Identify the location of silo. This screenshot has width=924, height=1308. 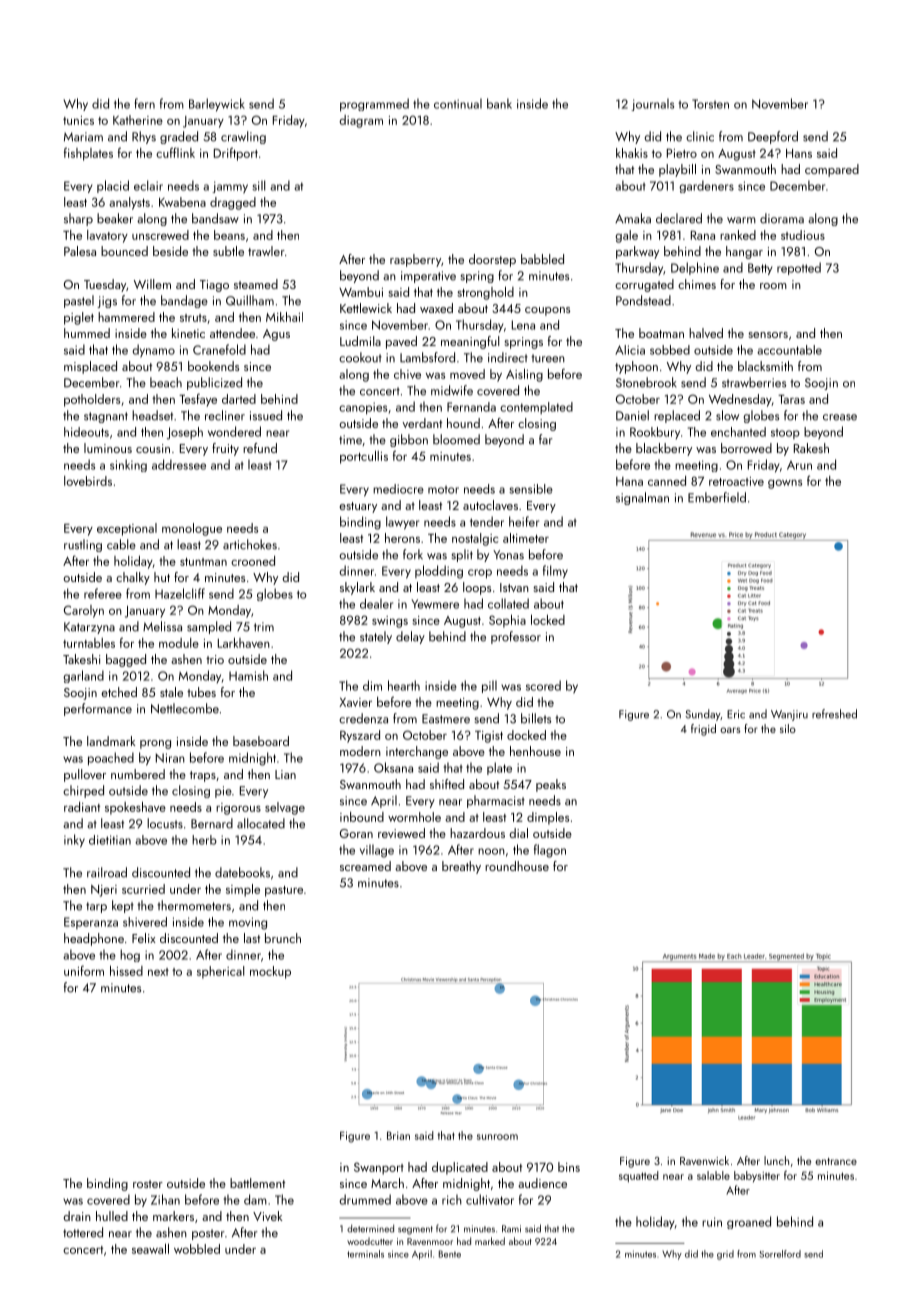
(788, 728).
